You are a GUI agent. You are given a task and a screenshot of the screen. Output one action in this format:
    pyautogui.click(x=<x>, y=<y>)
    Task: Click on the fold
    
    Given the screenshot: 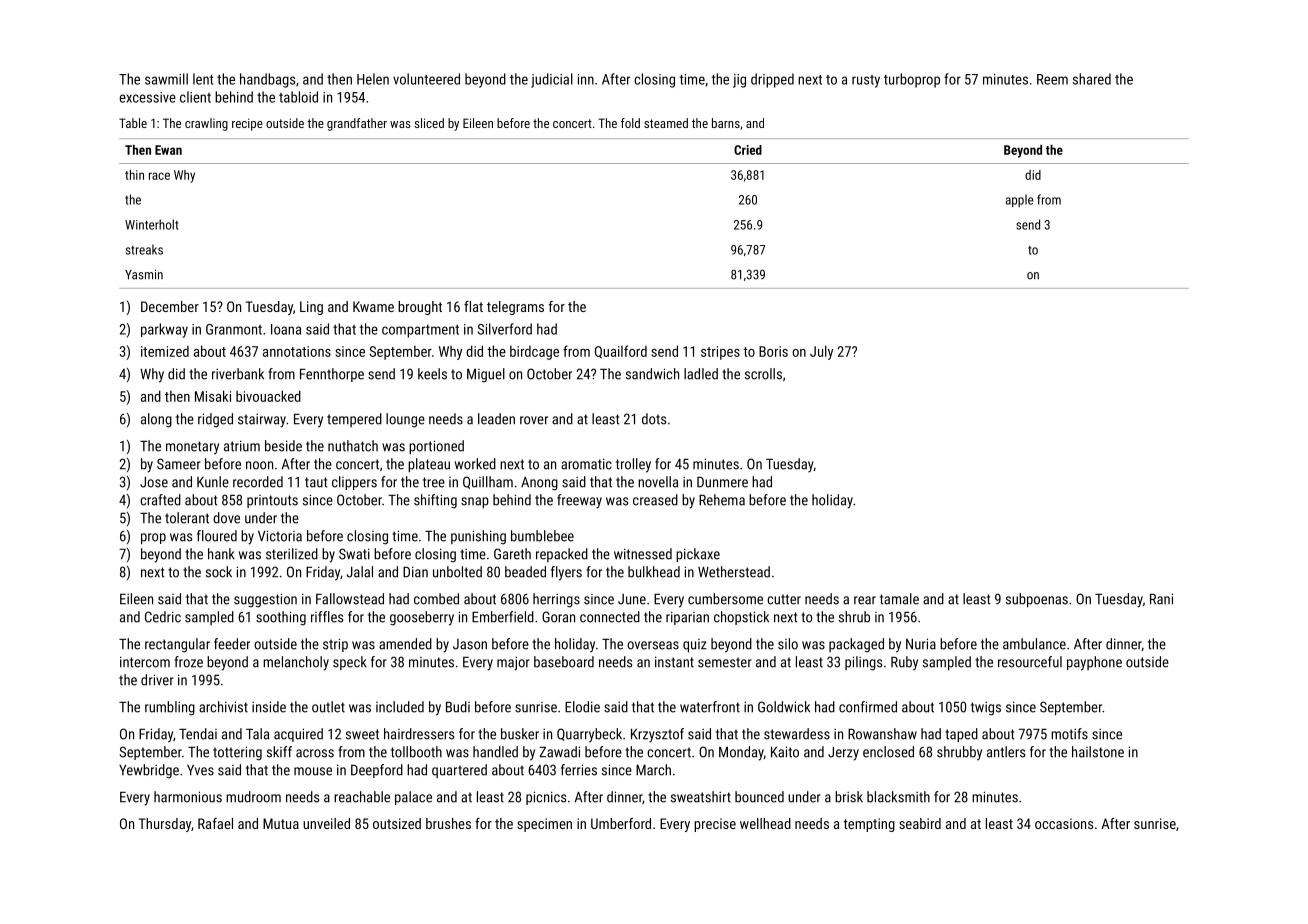 What is the action you would take?
    pyautogui.click(x=630, y=123)
